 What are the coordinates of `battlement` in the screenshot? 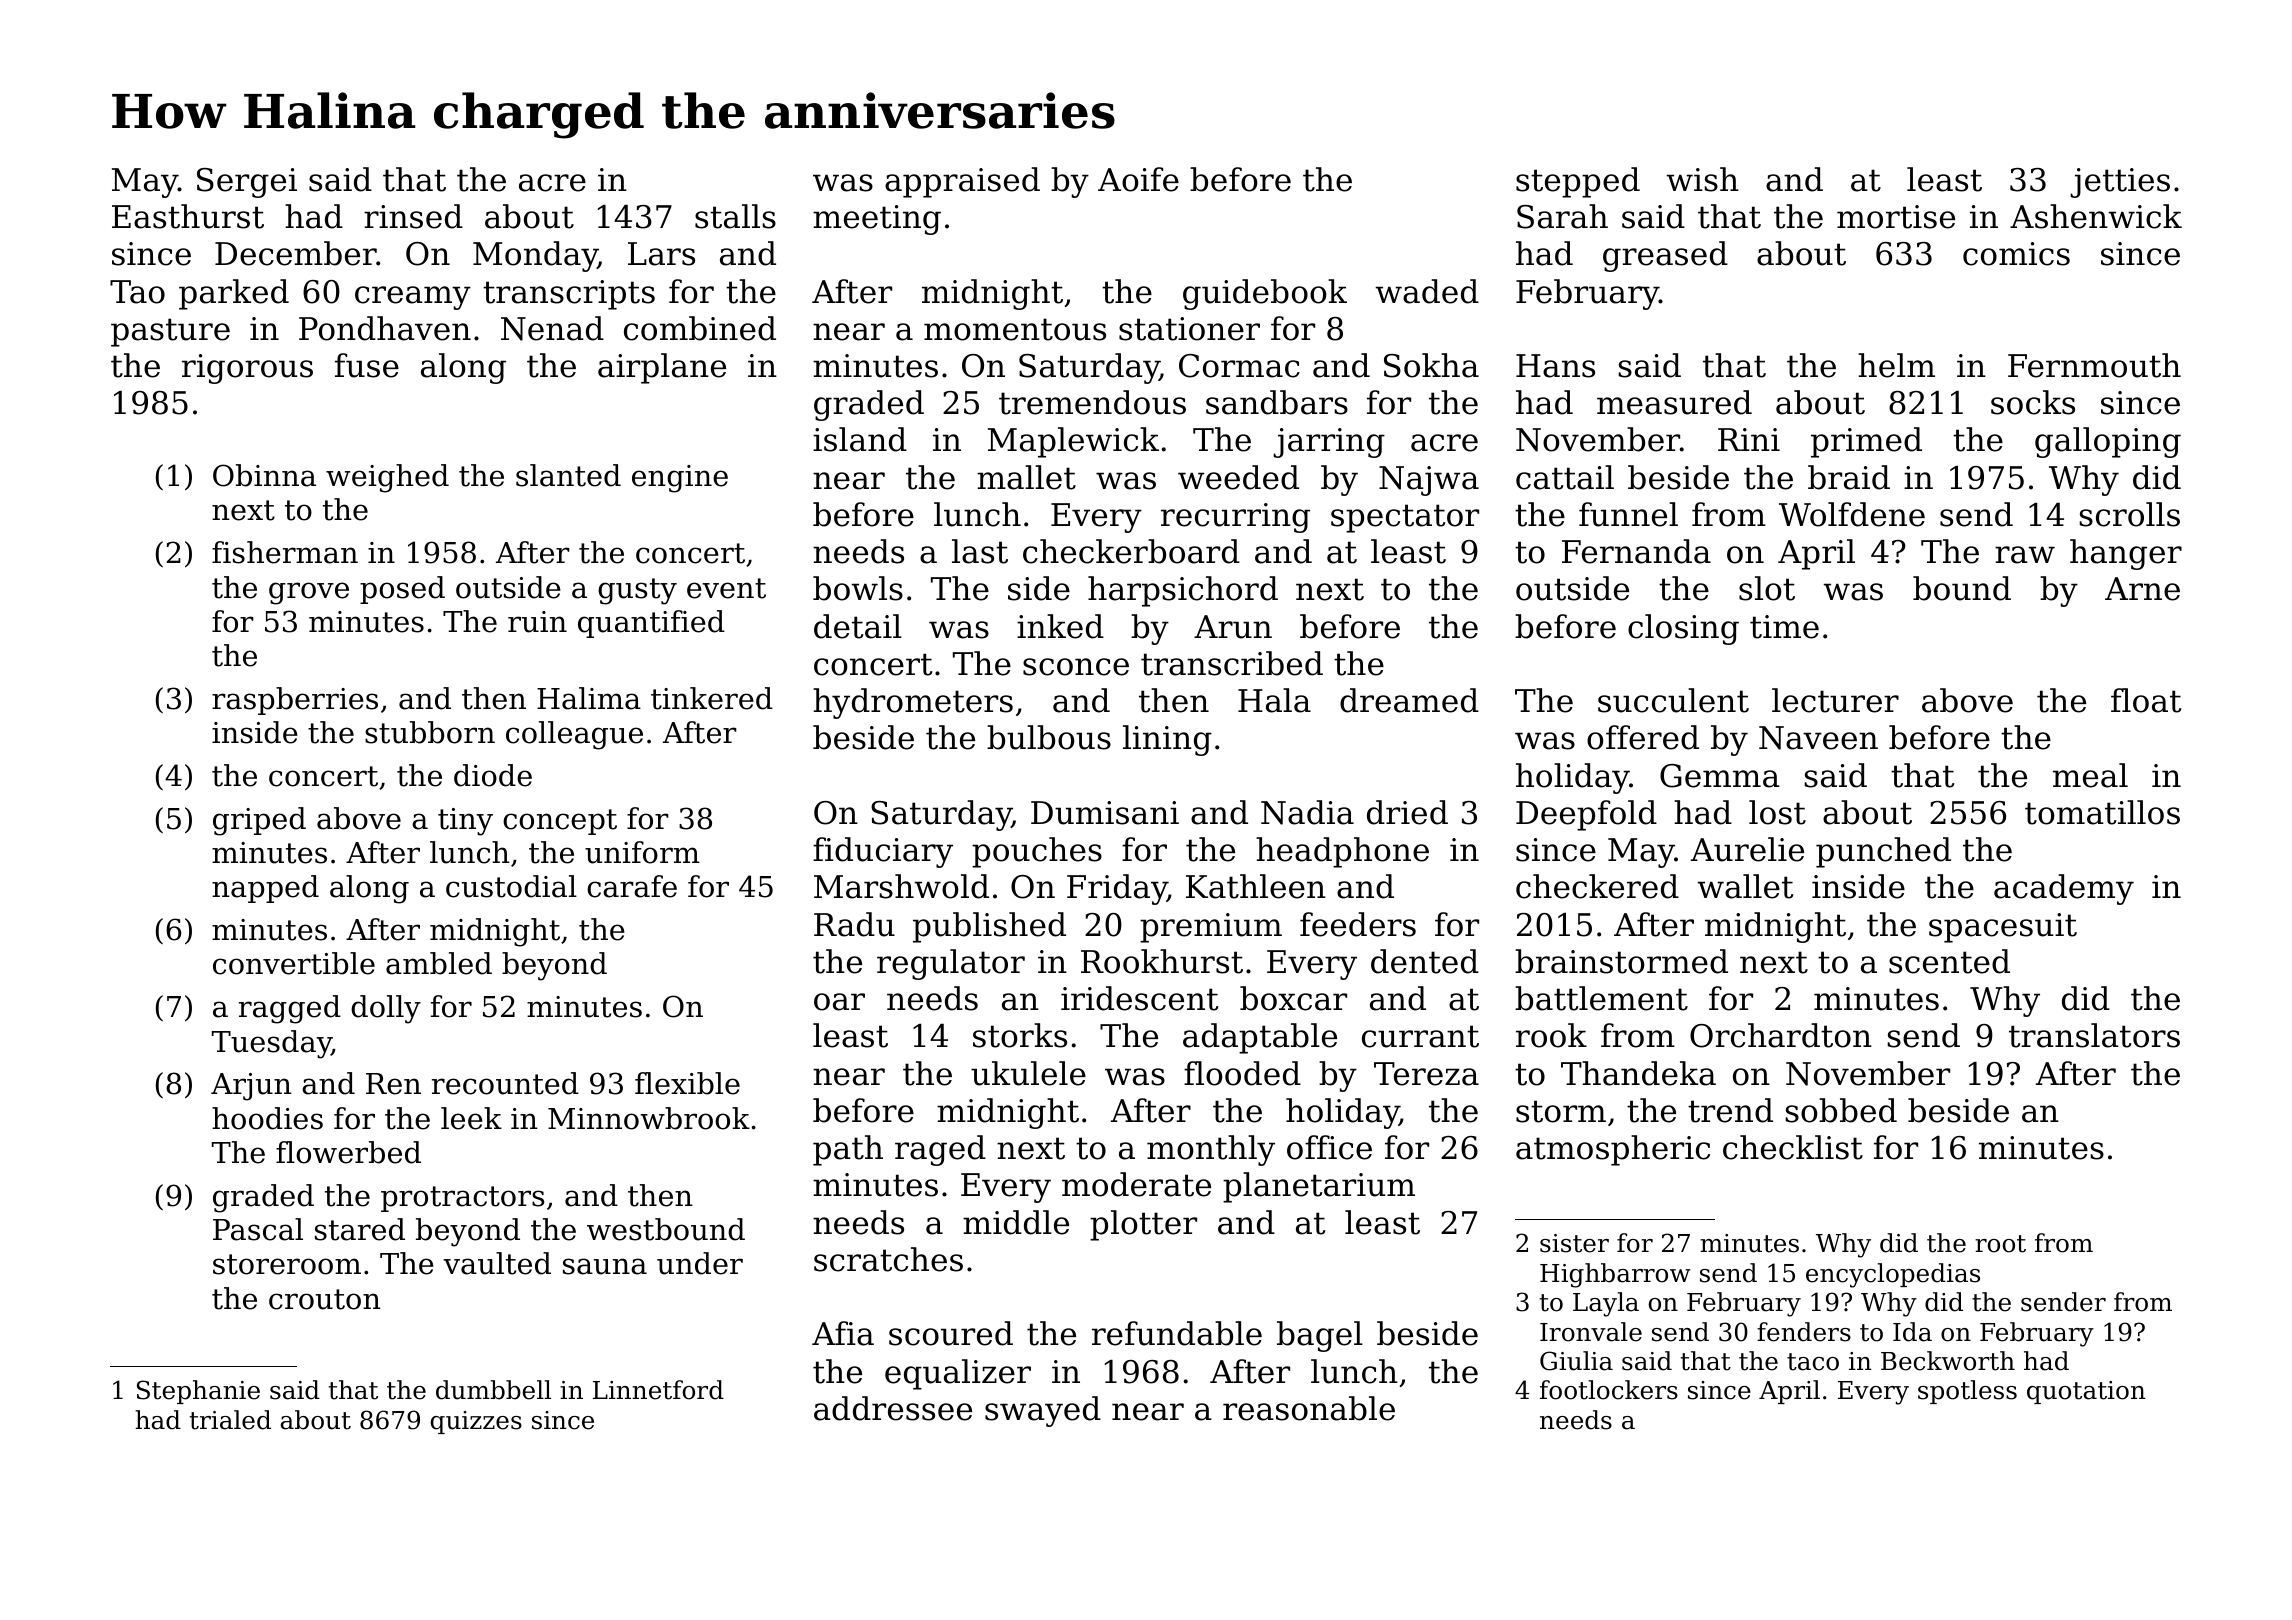 It's located at (1601, 998).
